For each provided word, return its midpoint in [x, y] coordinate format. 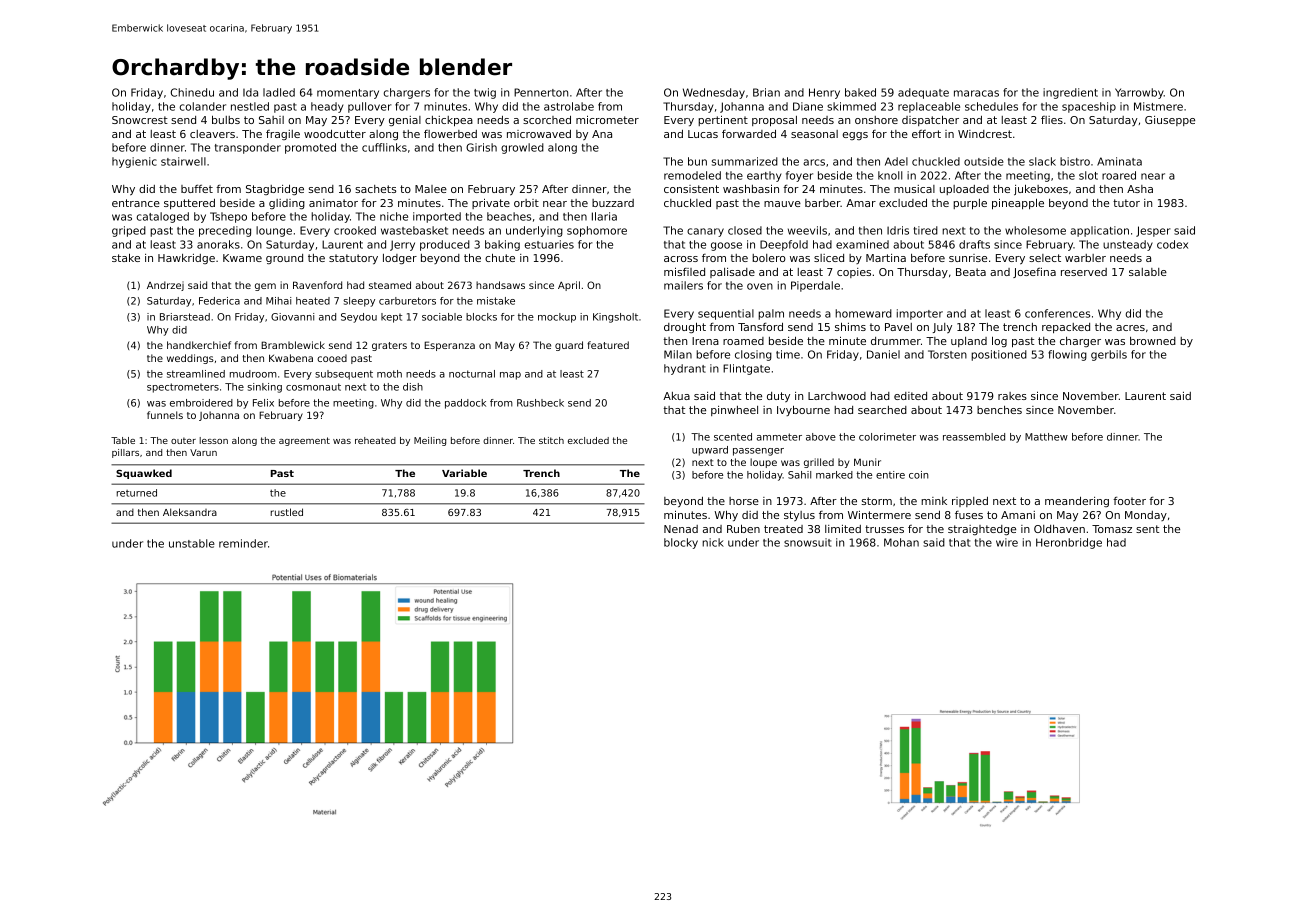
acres [1130, 328]
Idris [898, 230]
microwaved [539, 134]
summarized [745, 161]
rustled [287, 512]
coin [918, 475]
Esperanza [449, 346]
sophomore [597, 231]
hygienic [134, 162]
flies [1052, 120]
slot [1088, 175]
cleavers [212, 134]
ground [284, 259]
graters [389, 346]
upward [710, 451]
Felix [263, 403]
